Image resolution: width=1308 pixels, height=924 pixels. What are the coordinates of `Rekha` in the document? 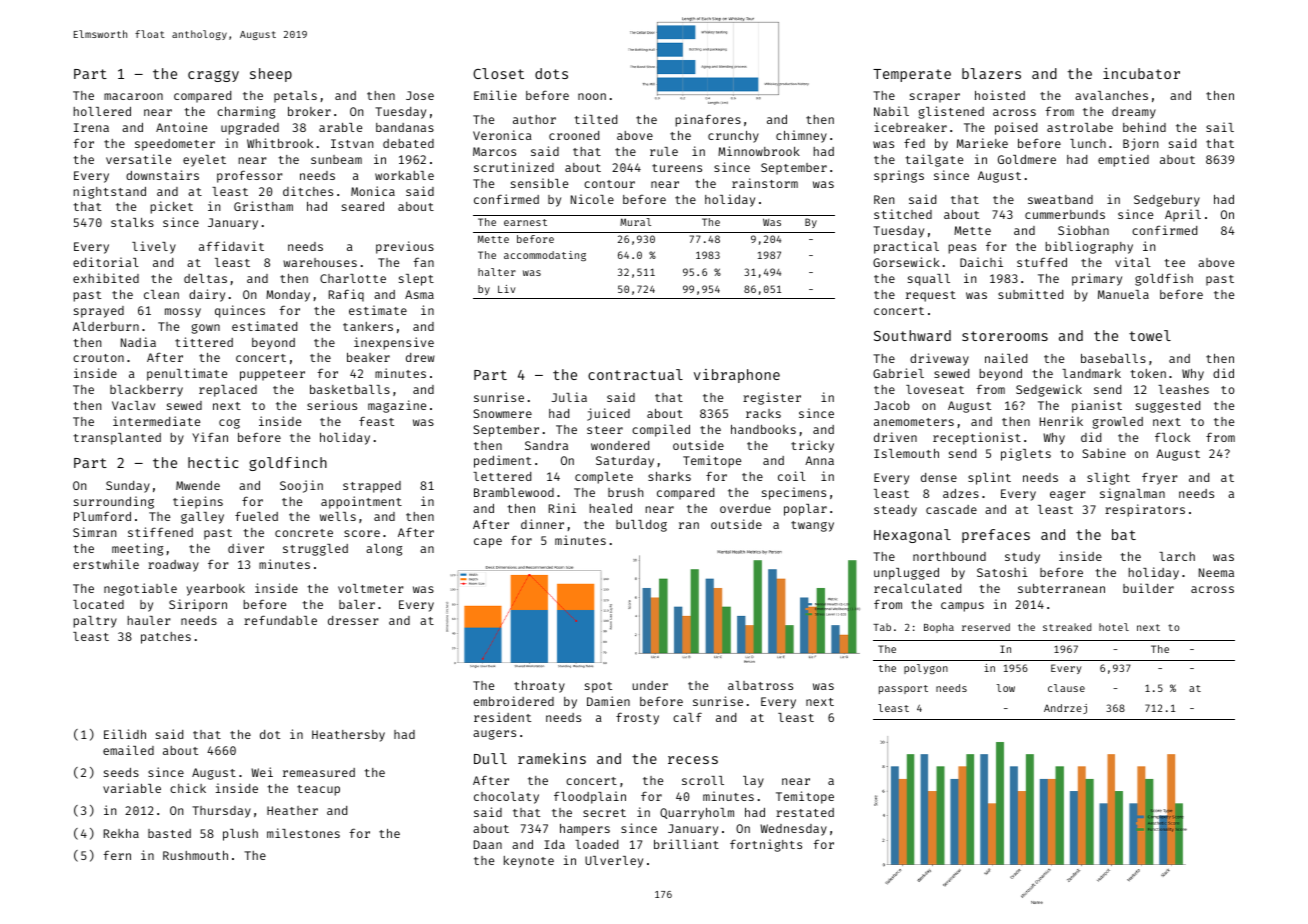 It's located at (121, 833).
